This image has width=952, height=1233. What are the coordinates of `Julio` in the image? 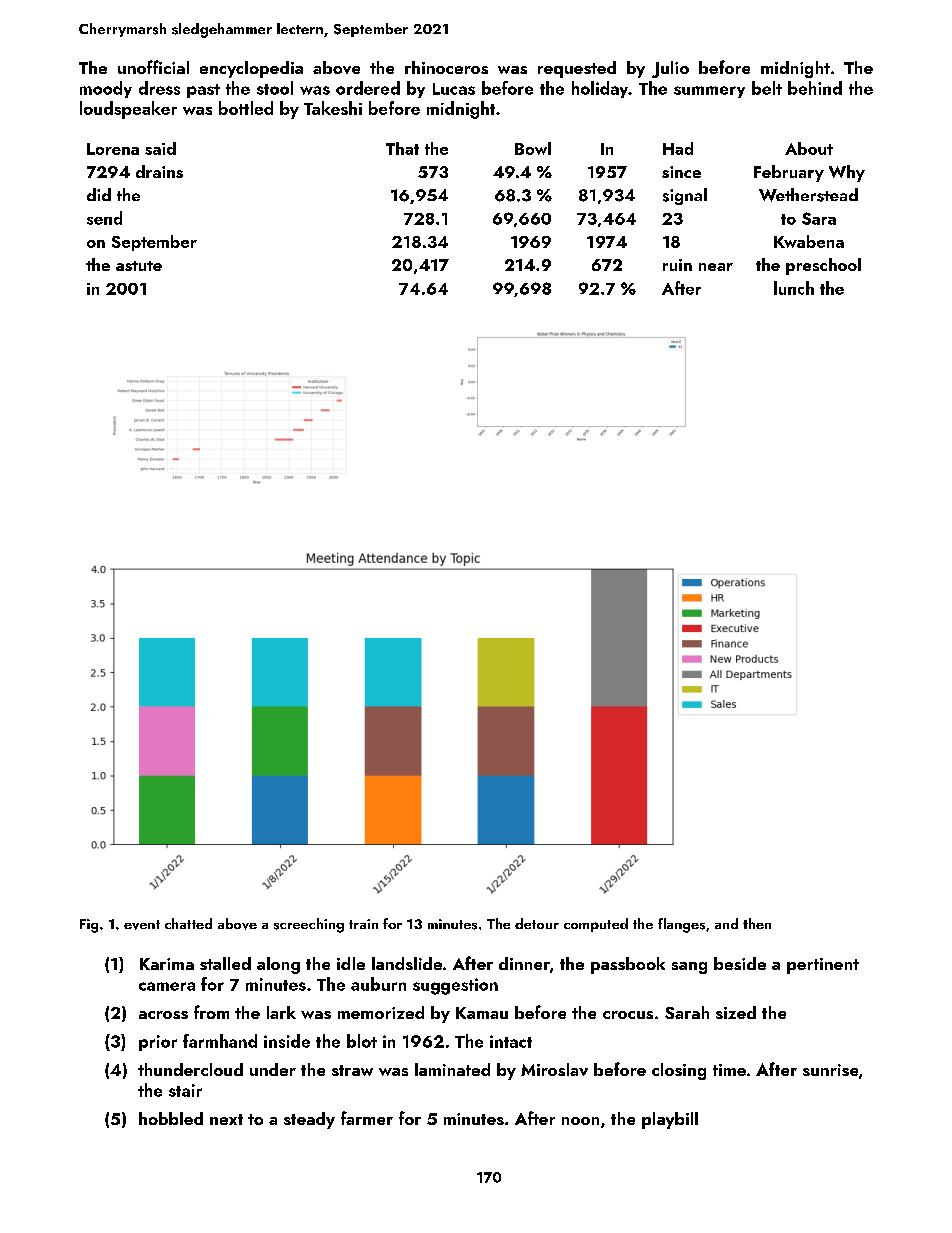 It's located at (670, 69).
